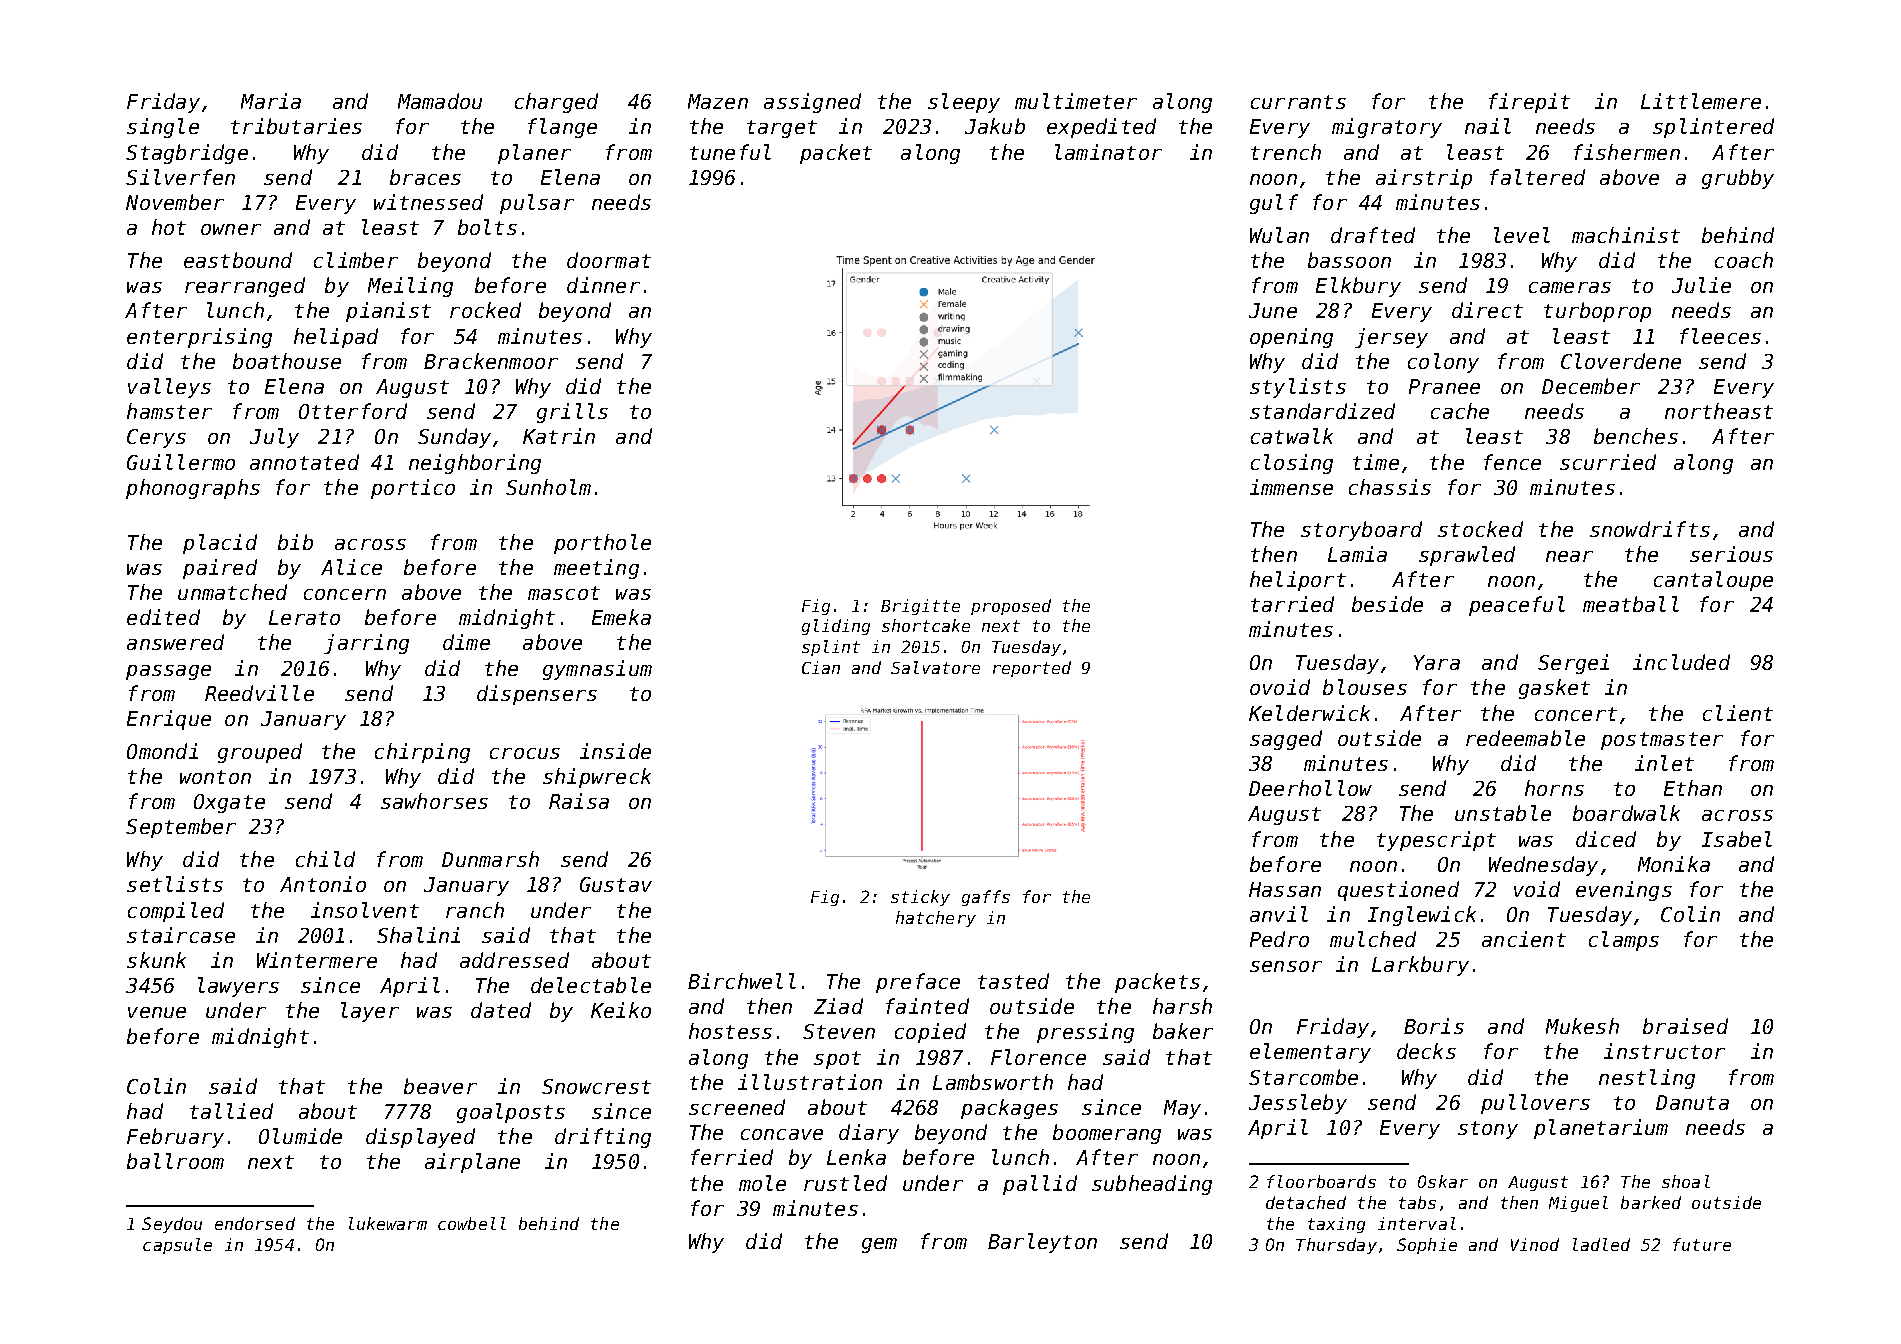  Describe the element at coordinates (271, 101) in the document. I see `Maria` at that location.
